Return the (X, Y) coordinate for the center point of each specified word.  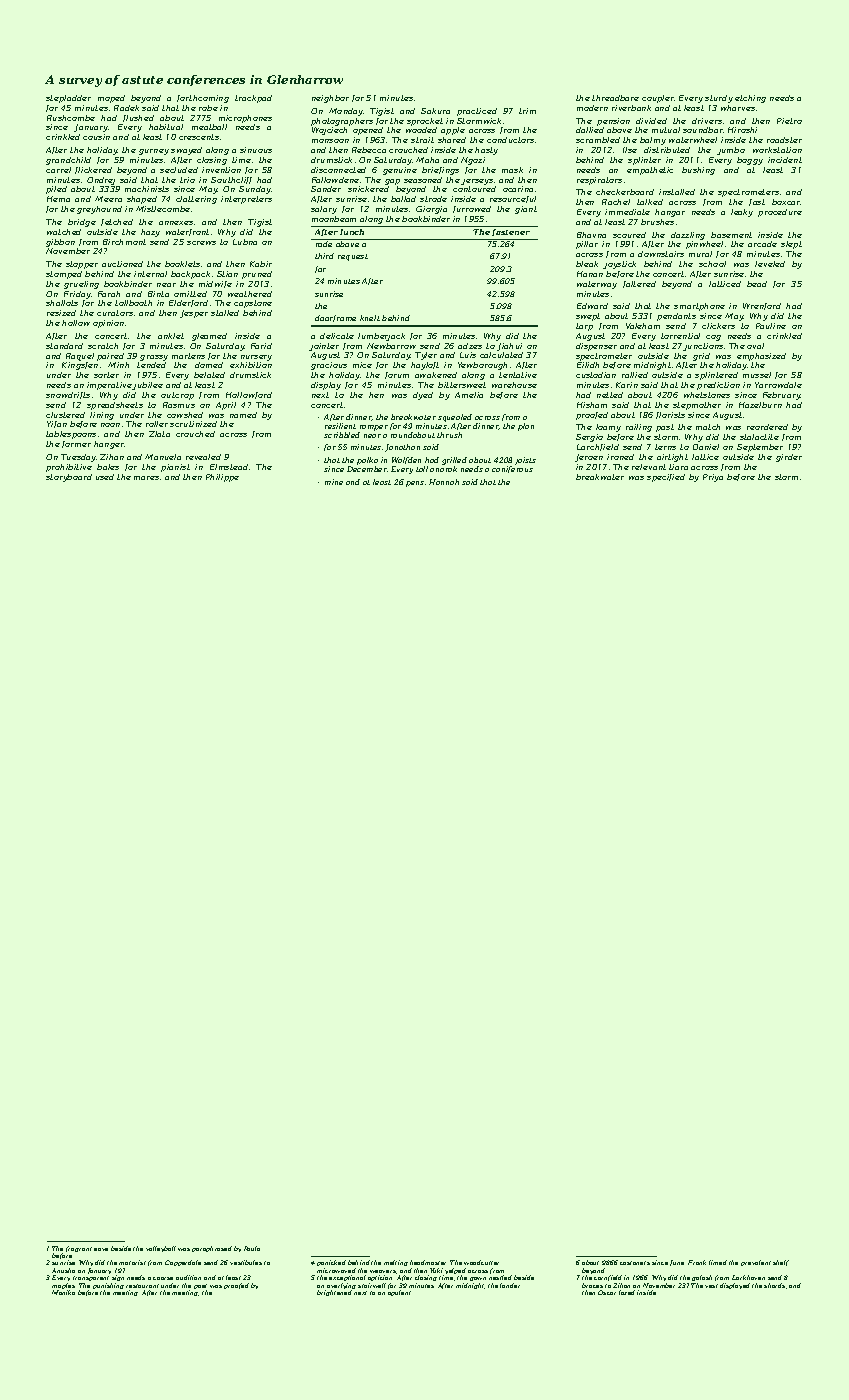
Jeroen (589, 458)
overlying (341, 1286)
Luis (468, 355)
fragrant (79, 1249)
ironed (620, 457)
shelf (781, 1263)
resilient (340, 426)
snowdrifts (68, 395)
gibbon (60, 243)
